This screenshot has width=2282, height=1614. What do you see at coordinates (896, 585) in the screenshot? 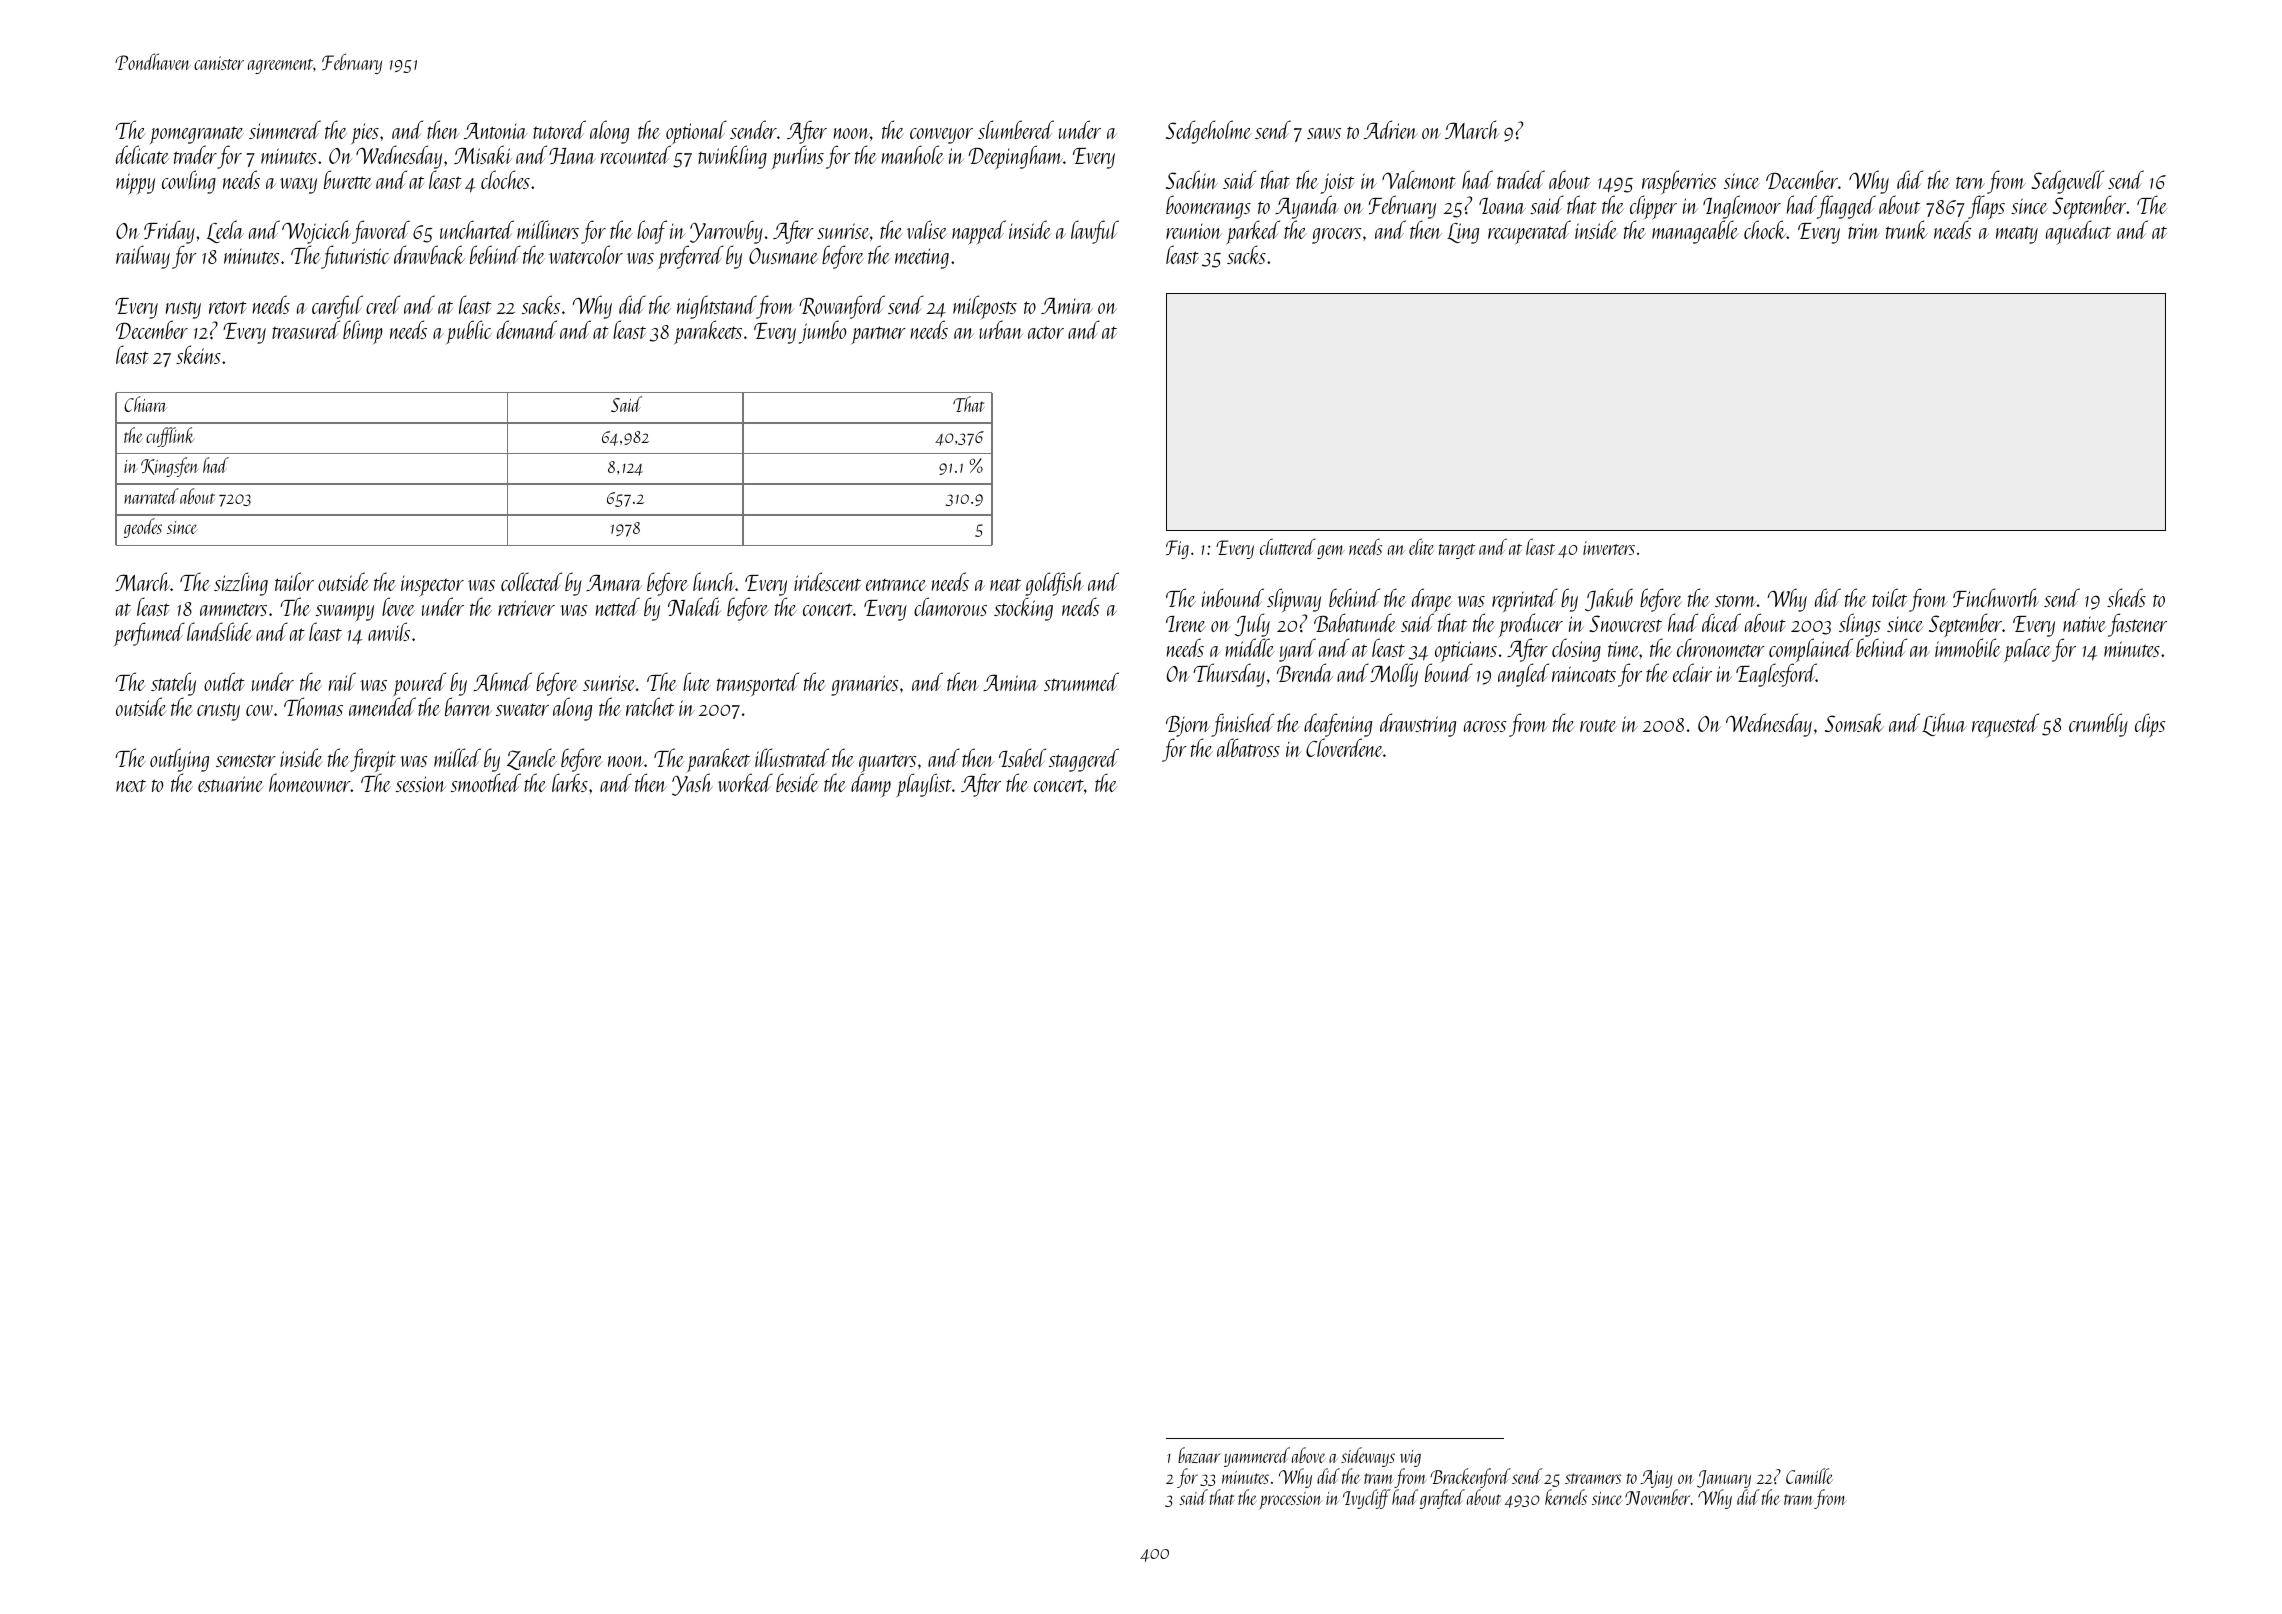
I see `entrance` at bounding box center [896, 585].
